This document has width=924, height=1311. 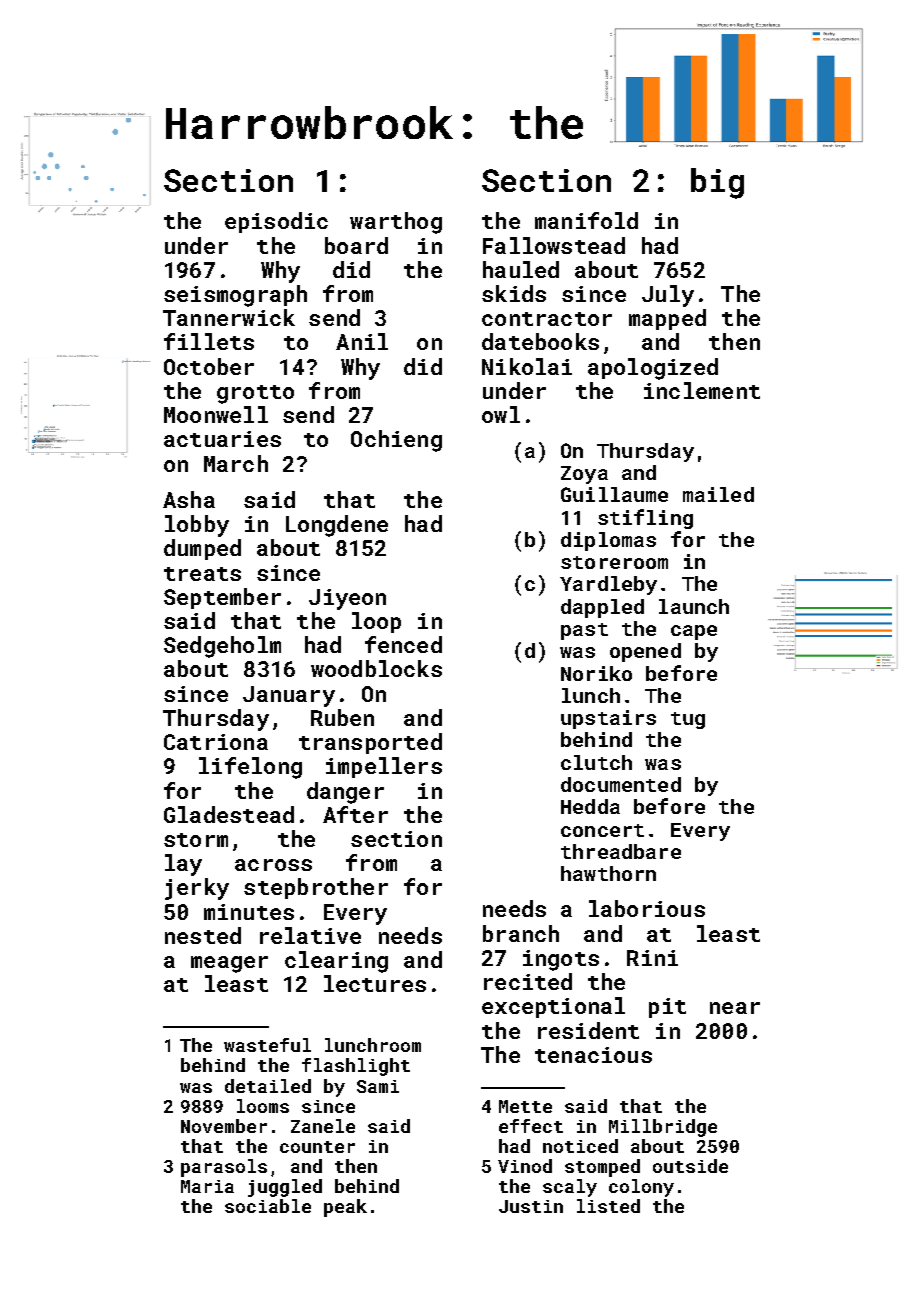 What do you see at coordinates (590, 806) in the document?
I see `Hedda` at bounding box center [590, 806].
